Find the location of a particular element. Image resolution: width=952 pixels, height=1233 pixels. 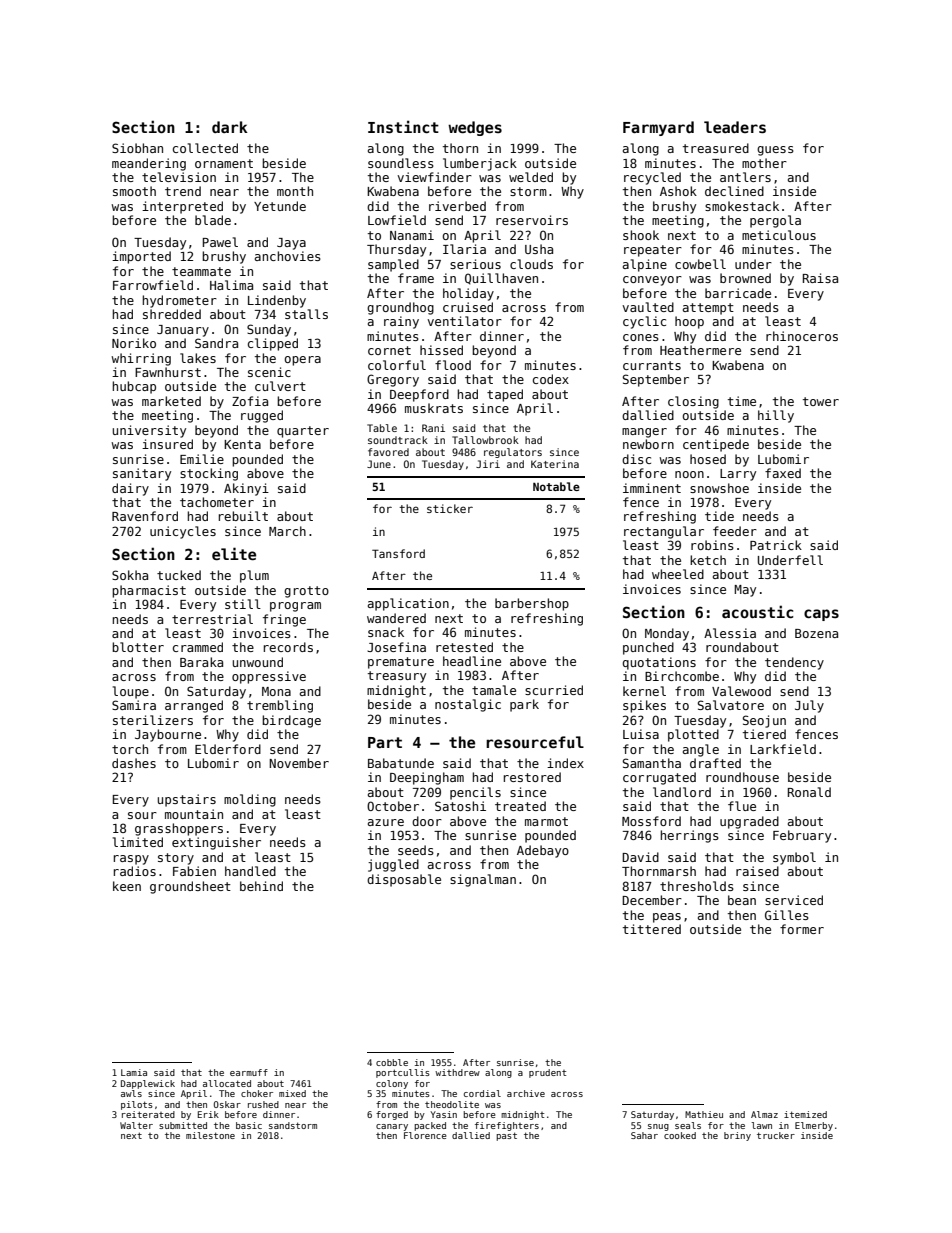

acoustic is located at coordinates (757, 611).
